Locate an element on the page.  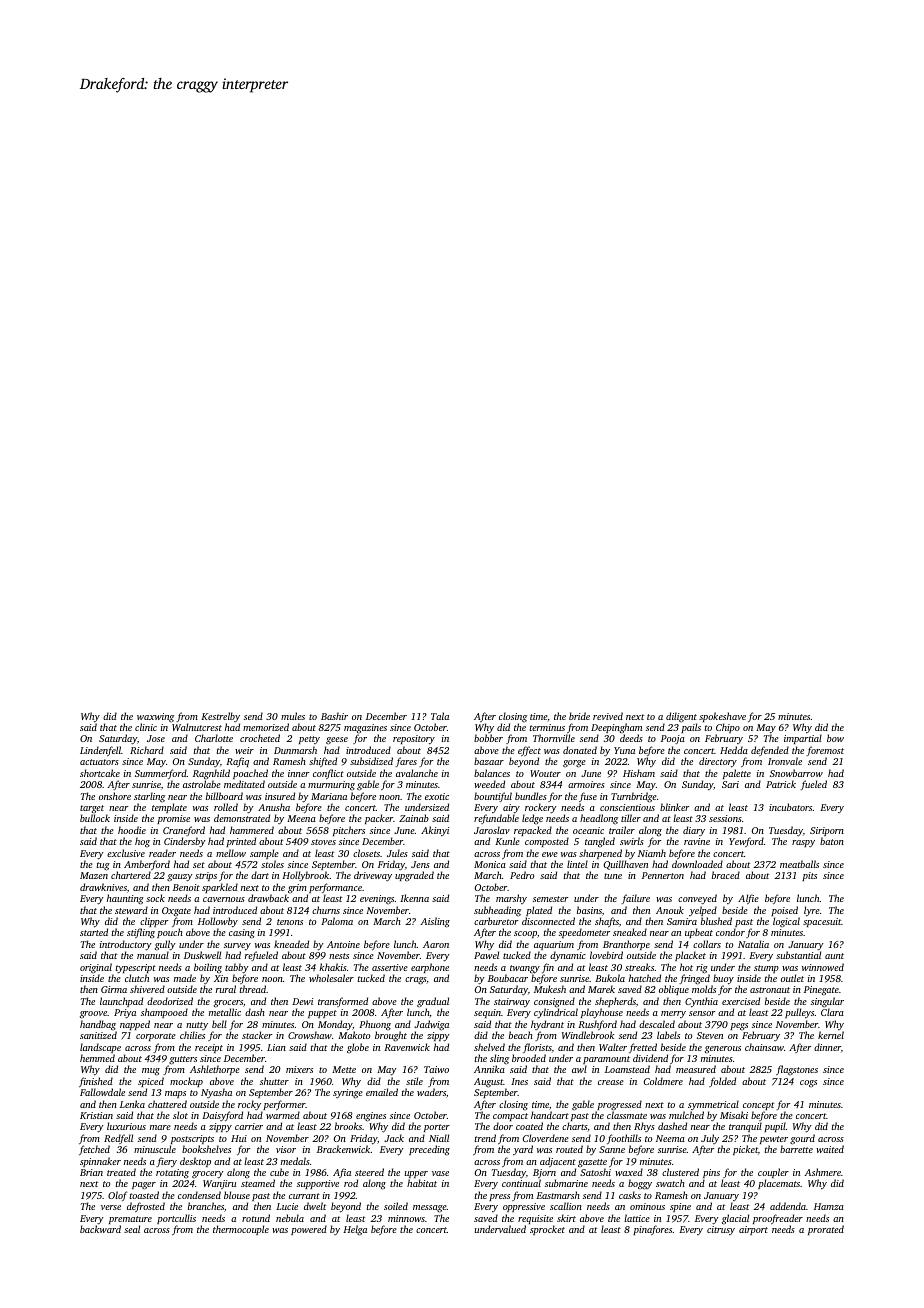
Lindenfell is located at coordinates (100, 751).
